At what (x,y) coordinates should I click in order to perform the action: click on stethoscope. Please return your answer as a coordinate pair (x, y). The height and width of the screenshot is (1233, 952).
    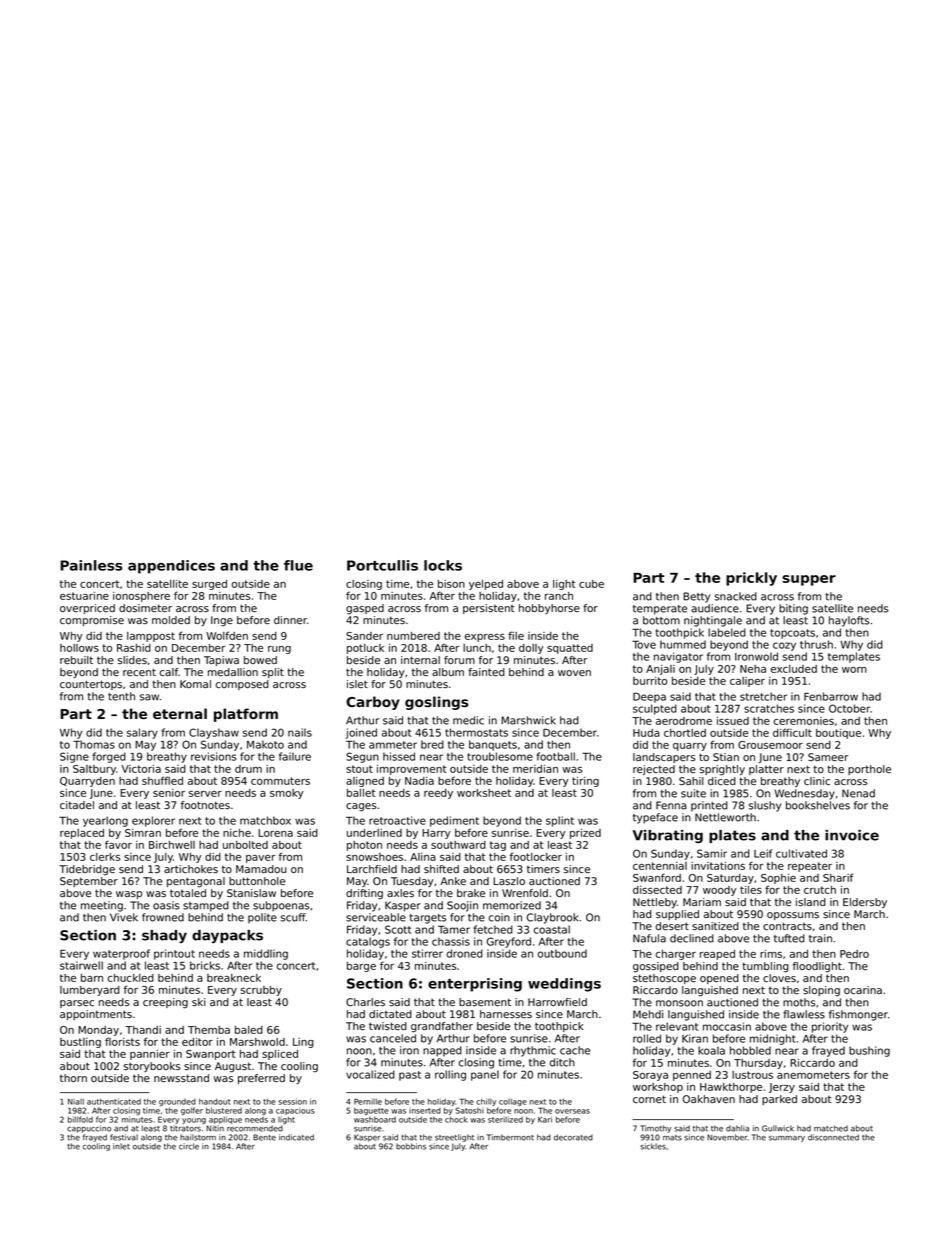
    Looking at the image, I should click on (664, 979).
